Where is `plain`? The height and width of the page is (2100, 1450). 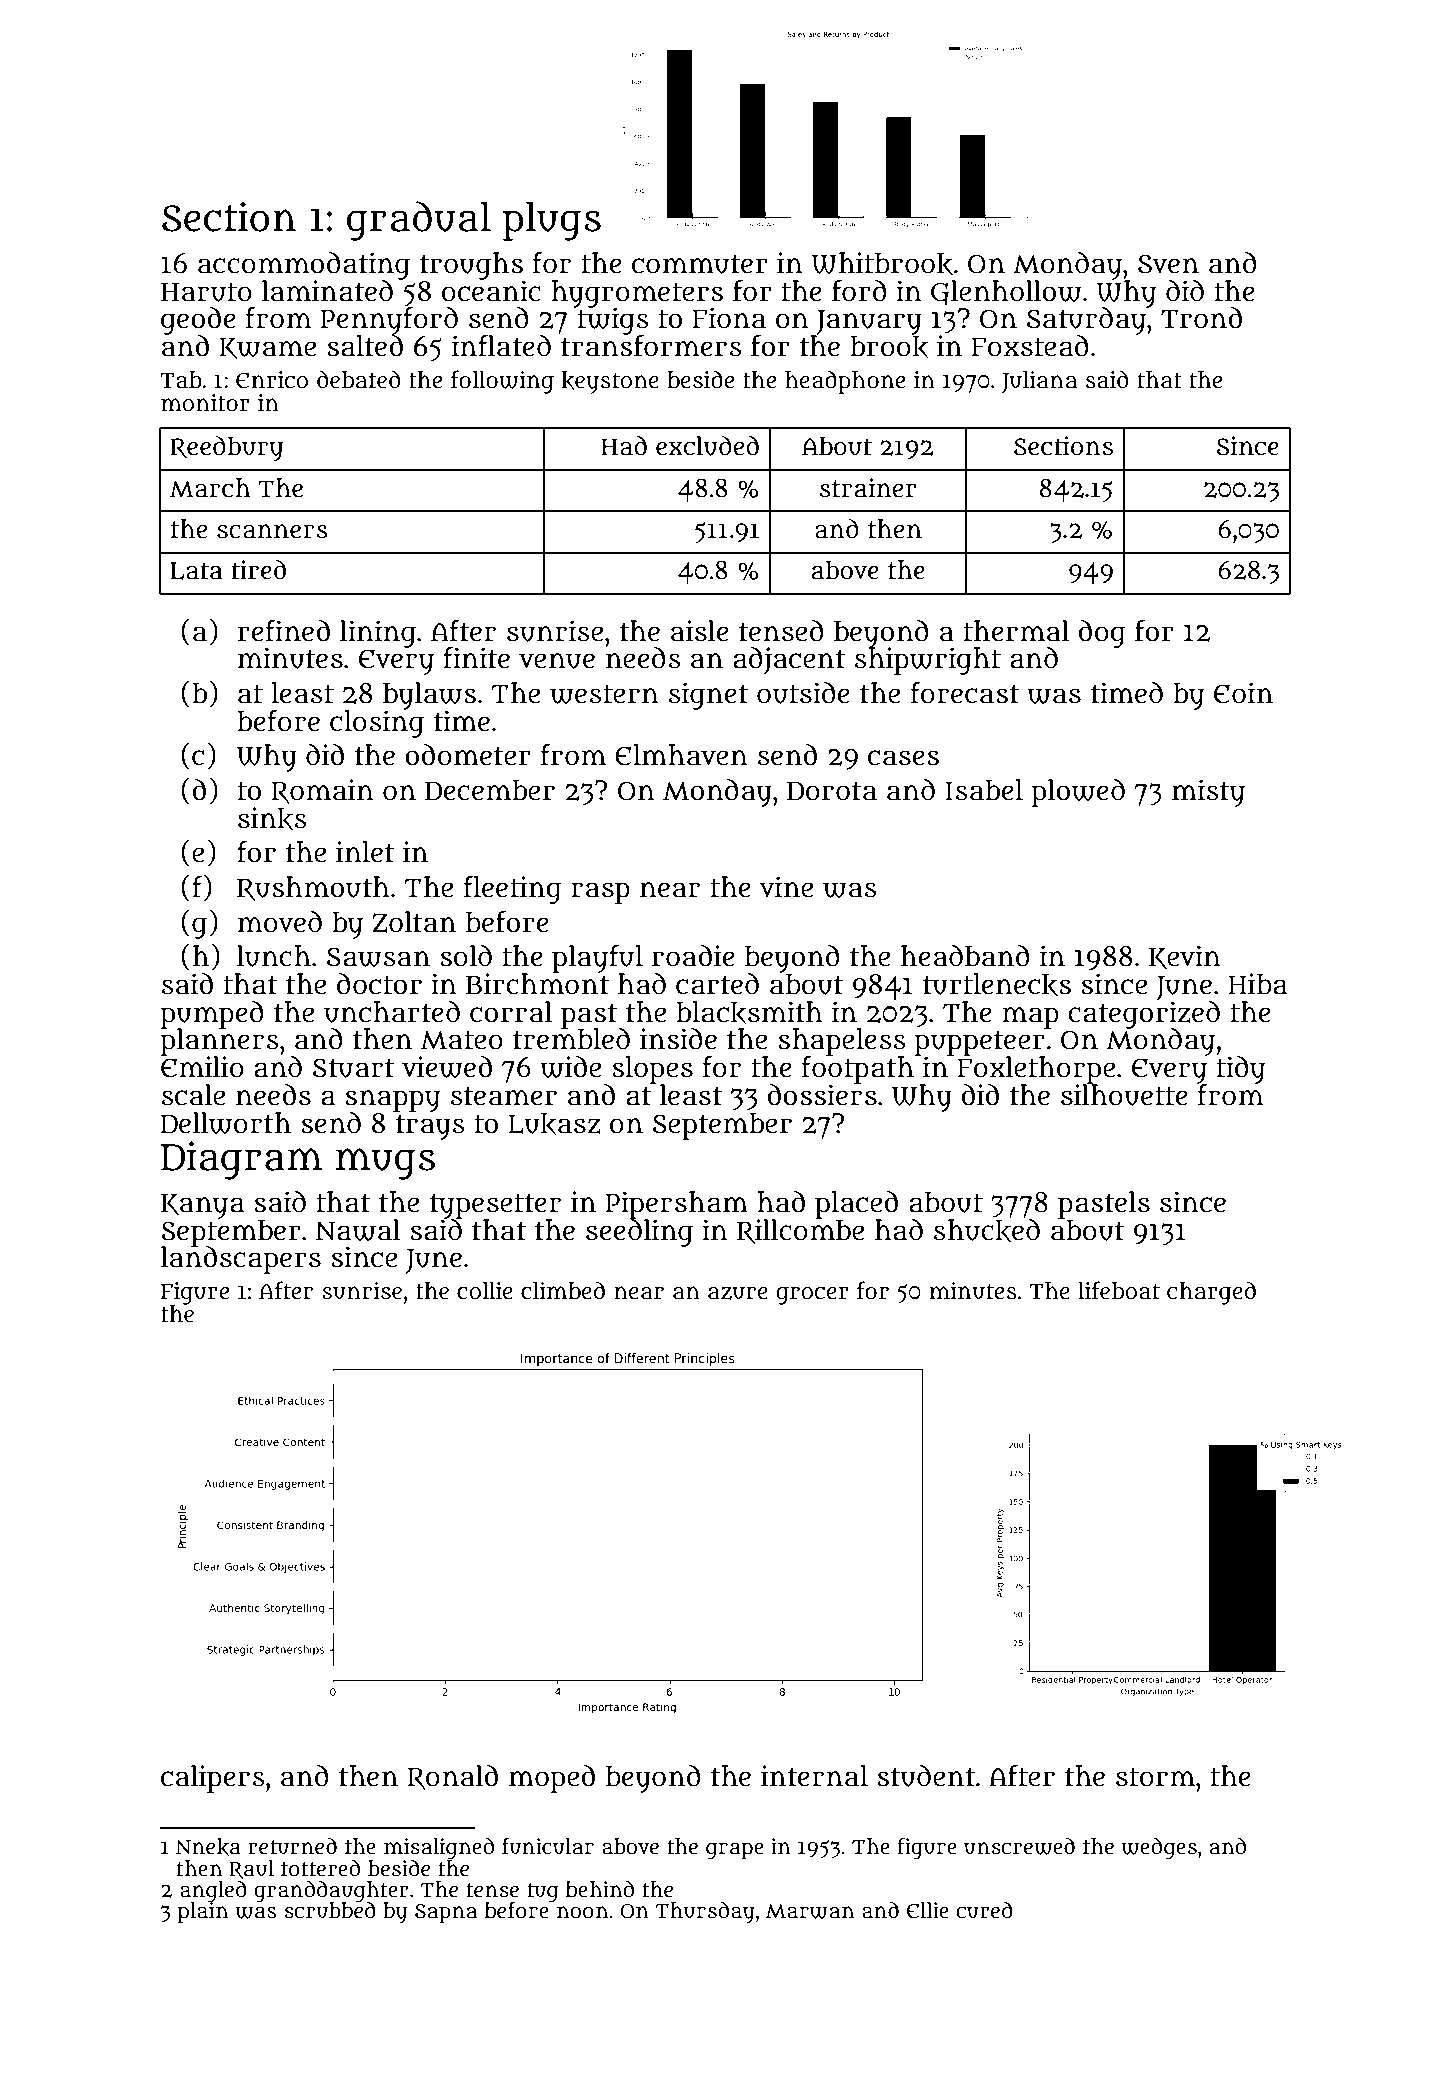
plain is located at coordinates (203, 1913).
